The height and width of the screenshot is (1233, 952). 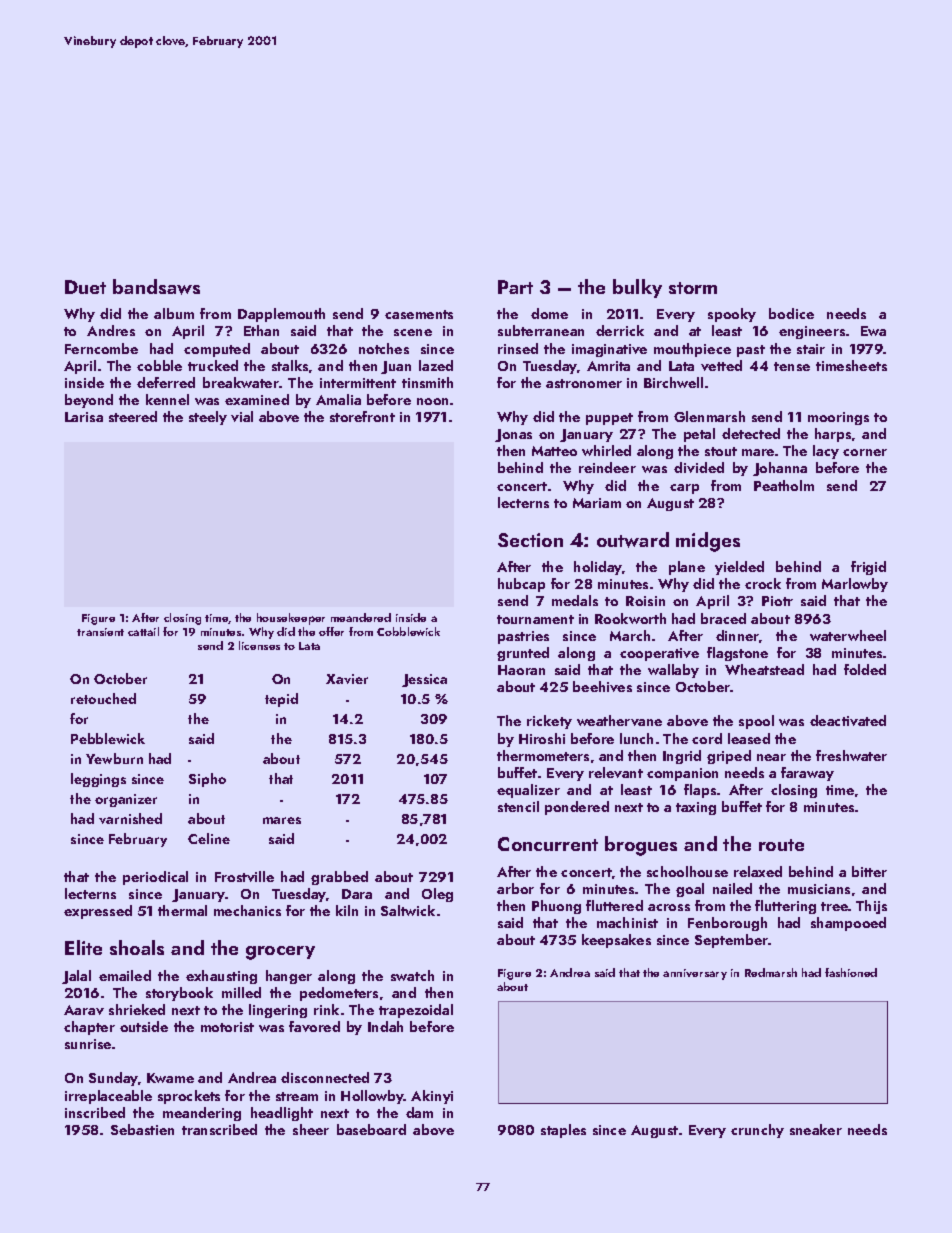 I want to click on Duet, so click(x=85, y=287).
